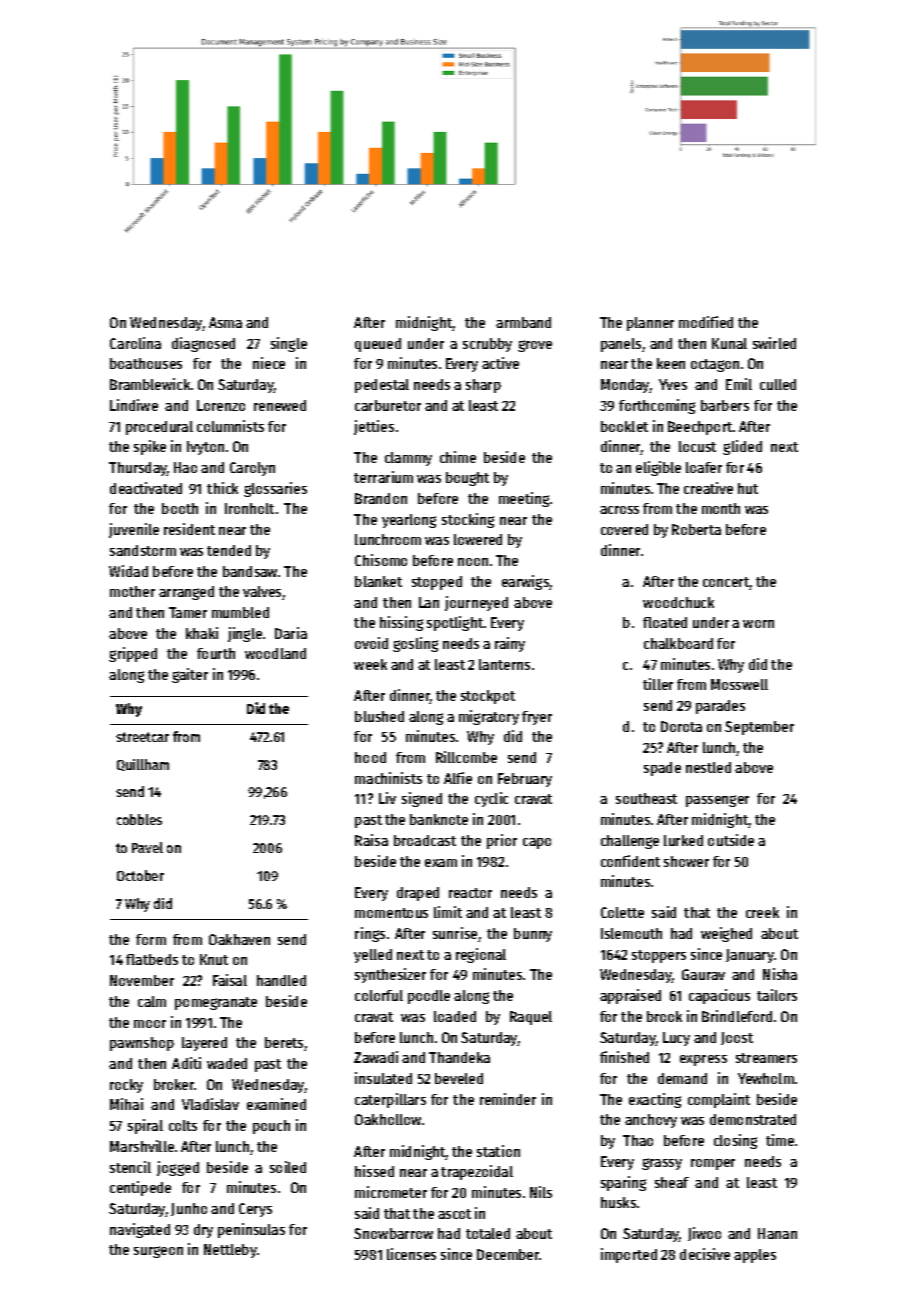  Describe the element at coordinates (135, 343) in the screenshot. I see `Carolina` at that location.
